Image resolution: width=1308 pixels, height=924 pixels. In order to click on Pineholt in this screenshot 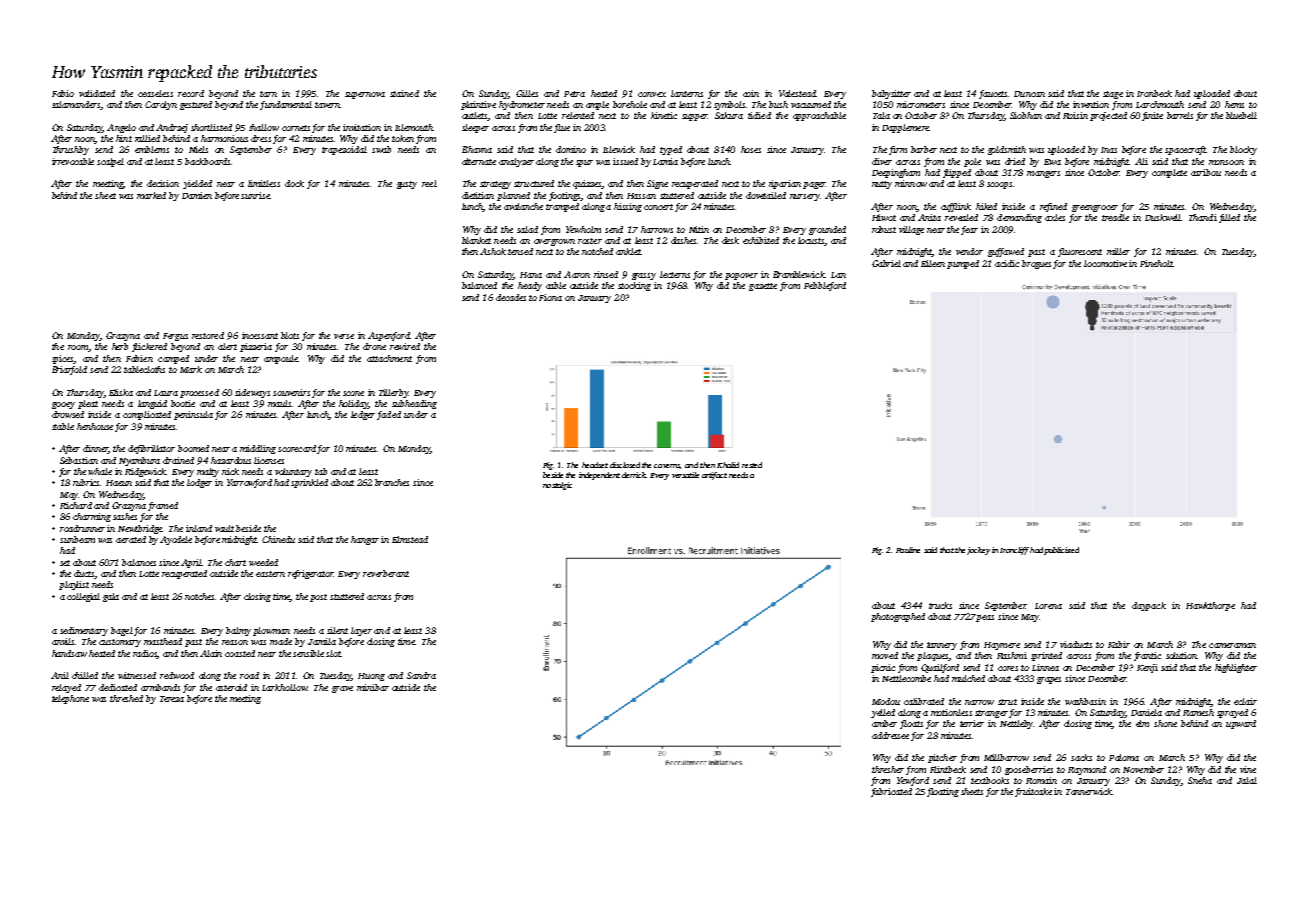, I will do `click(1156, 263)`.
